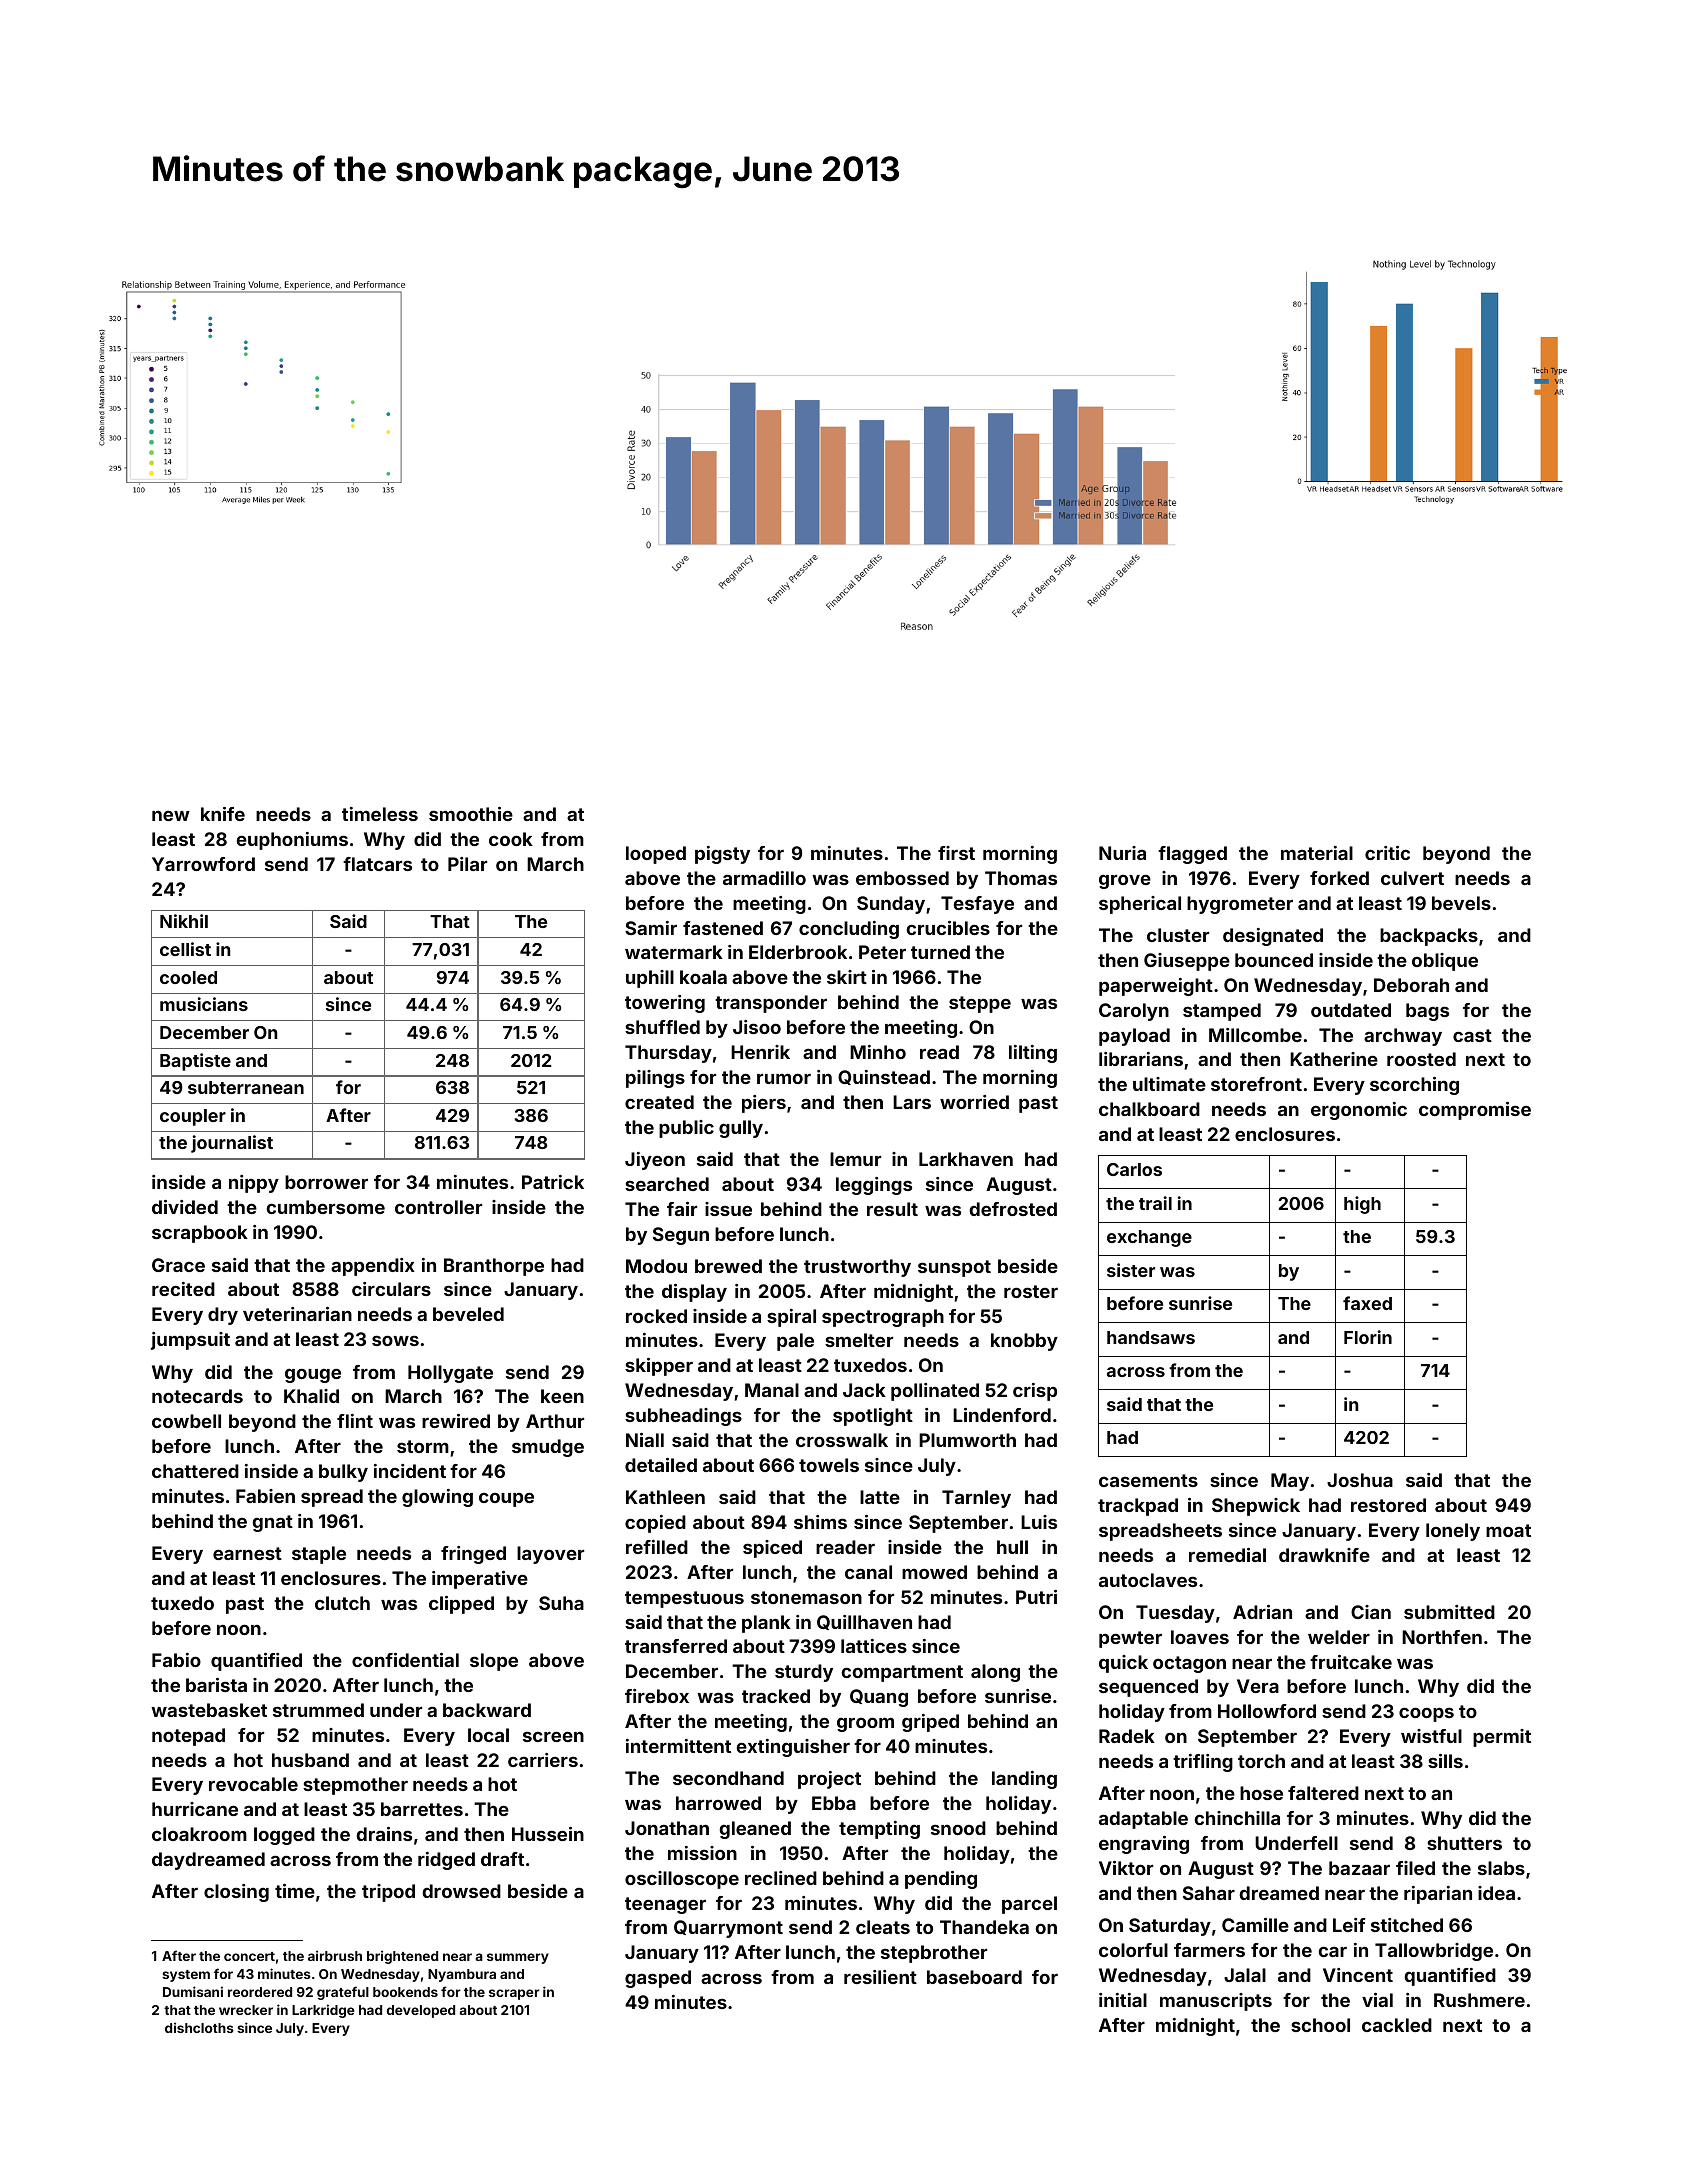 This page has height=2178, width=1683. What do you see at coordinates (1122, 853) in the page?
I see `Nuria` at bounding box center [1122, 853].
